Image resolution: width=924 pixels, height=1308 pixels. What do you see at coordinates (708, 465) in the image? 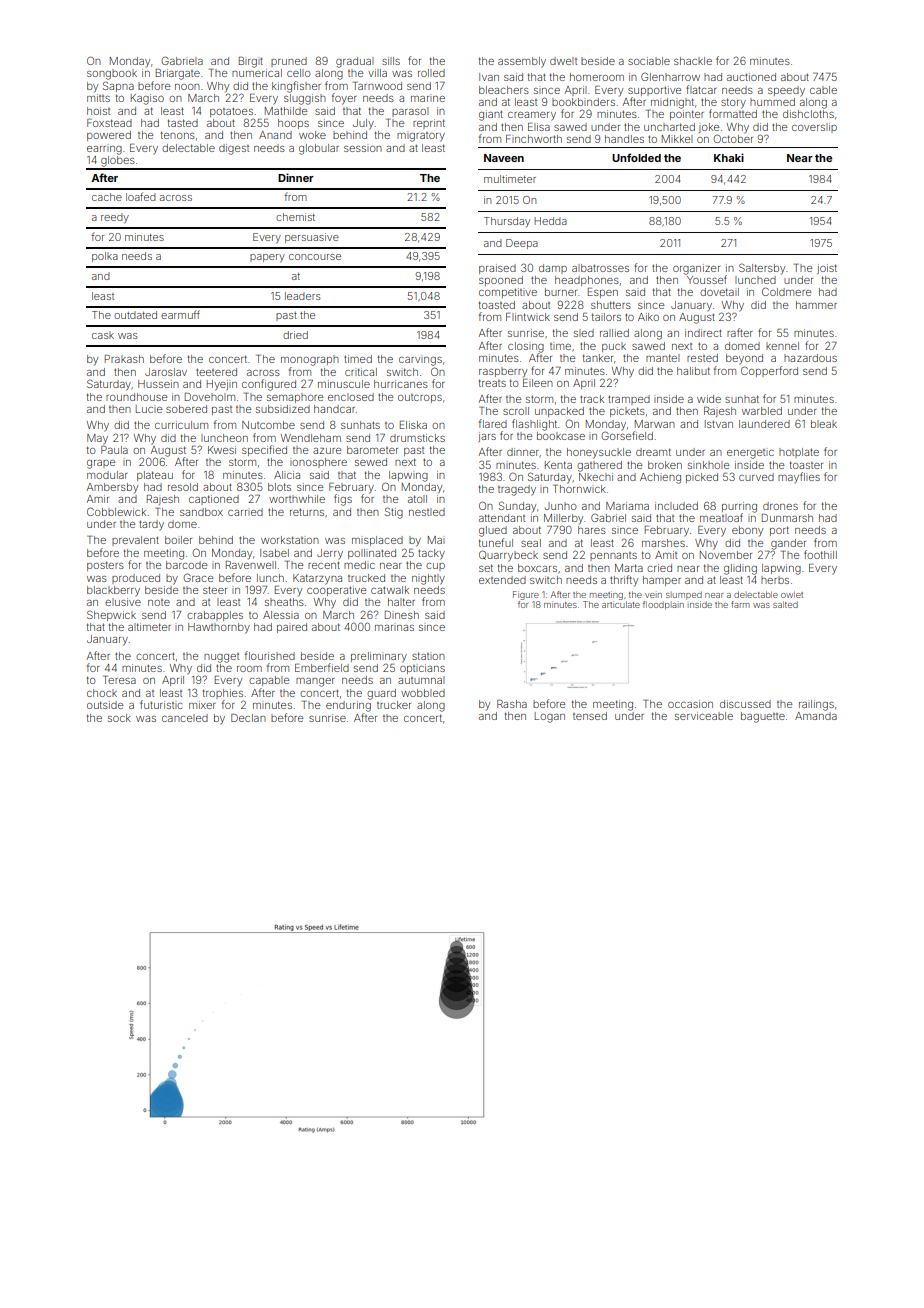
I see `sinkhole` at bounding box center [708, 465].
